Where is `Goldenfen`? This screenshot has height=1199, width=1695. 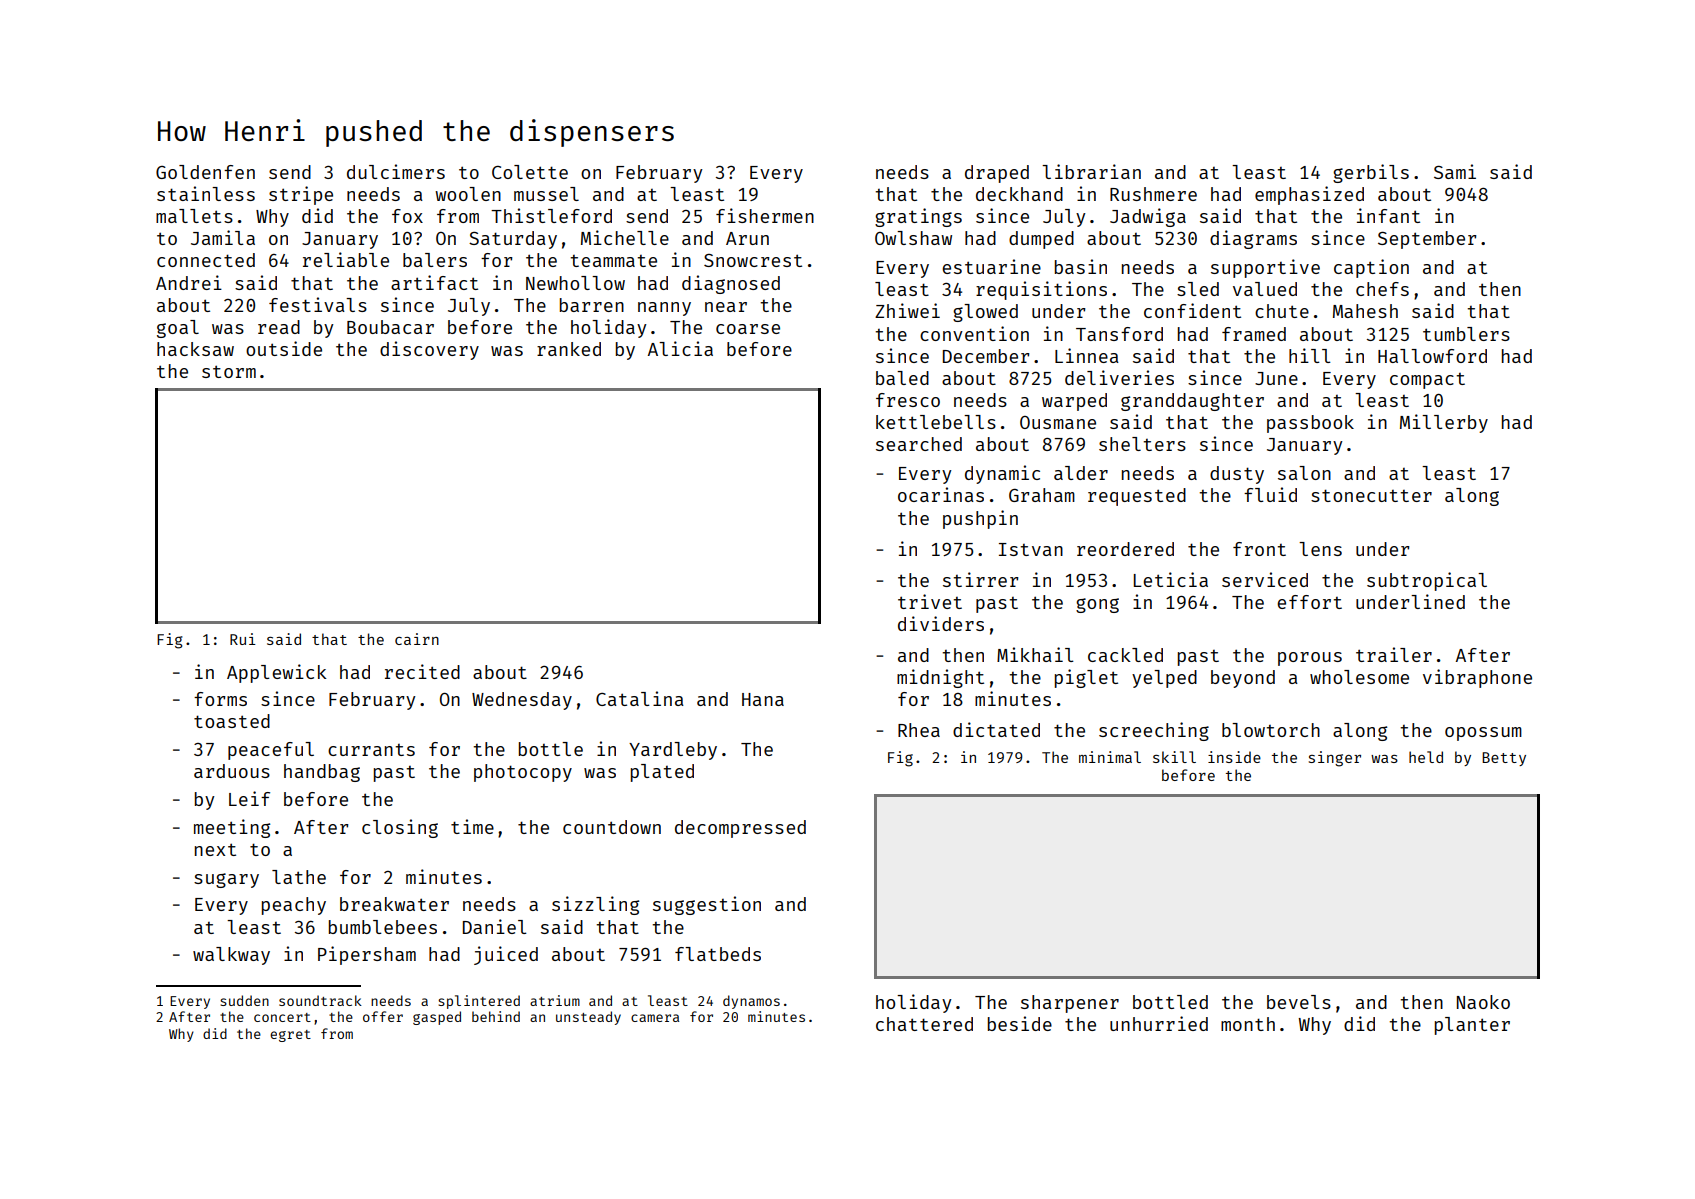 Goldenfen is located at coordinates (205, 172).
